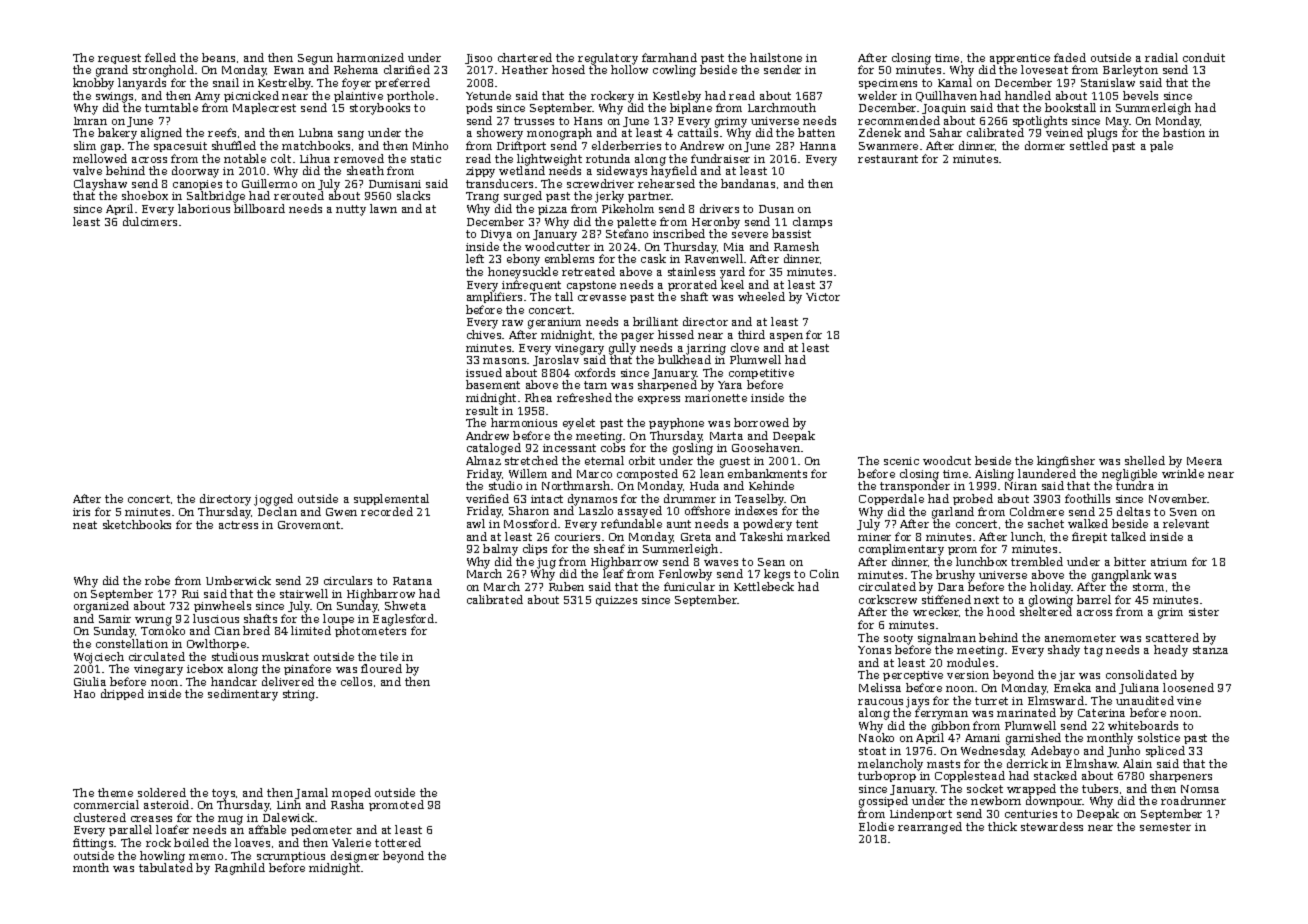 This page has width=1308, height=924. I want to click on restaurant, so click(888, 159).
